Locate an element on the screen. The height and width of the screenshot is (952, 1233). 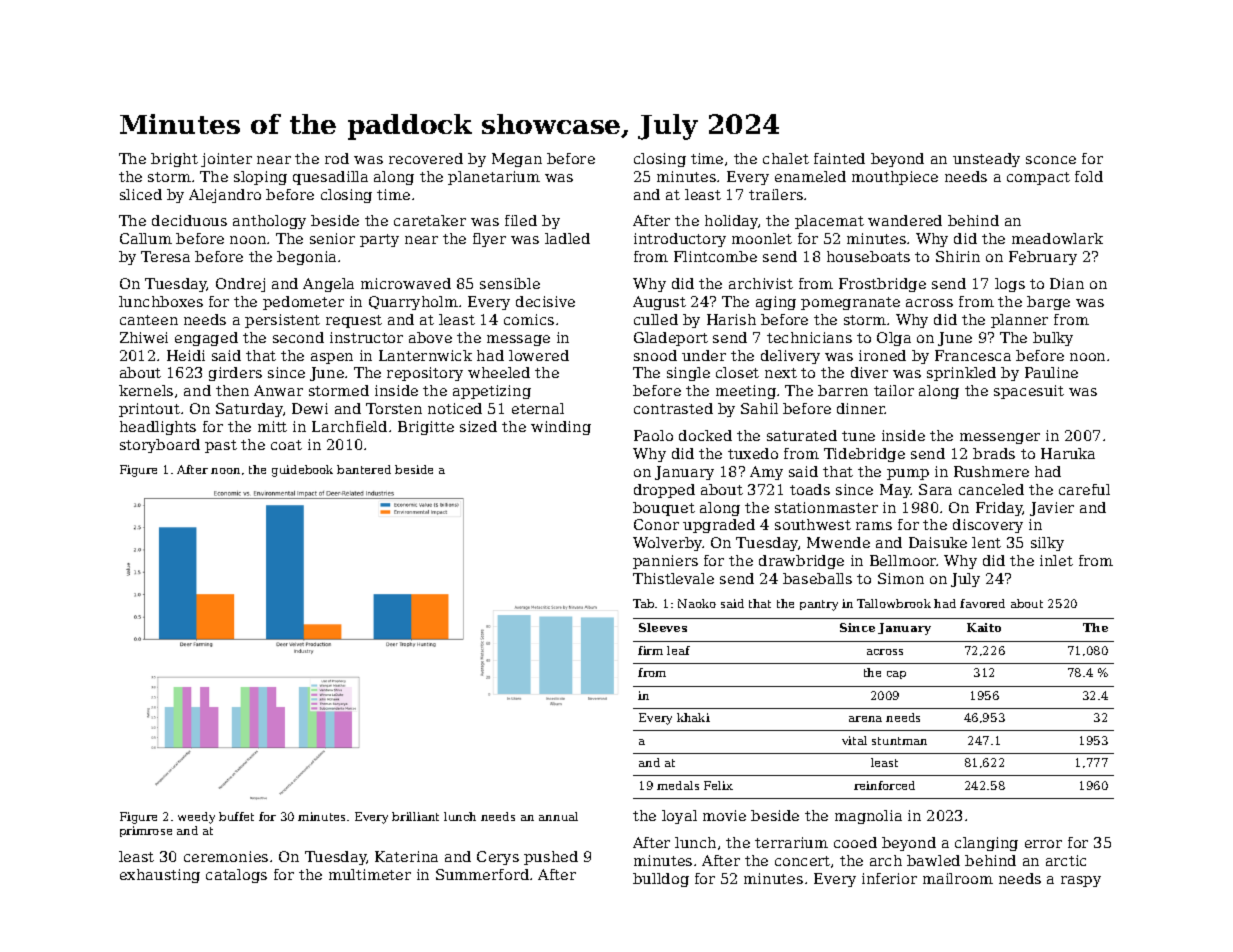
firm is located at coordinates (650, 650).
